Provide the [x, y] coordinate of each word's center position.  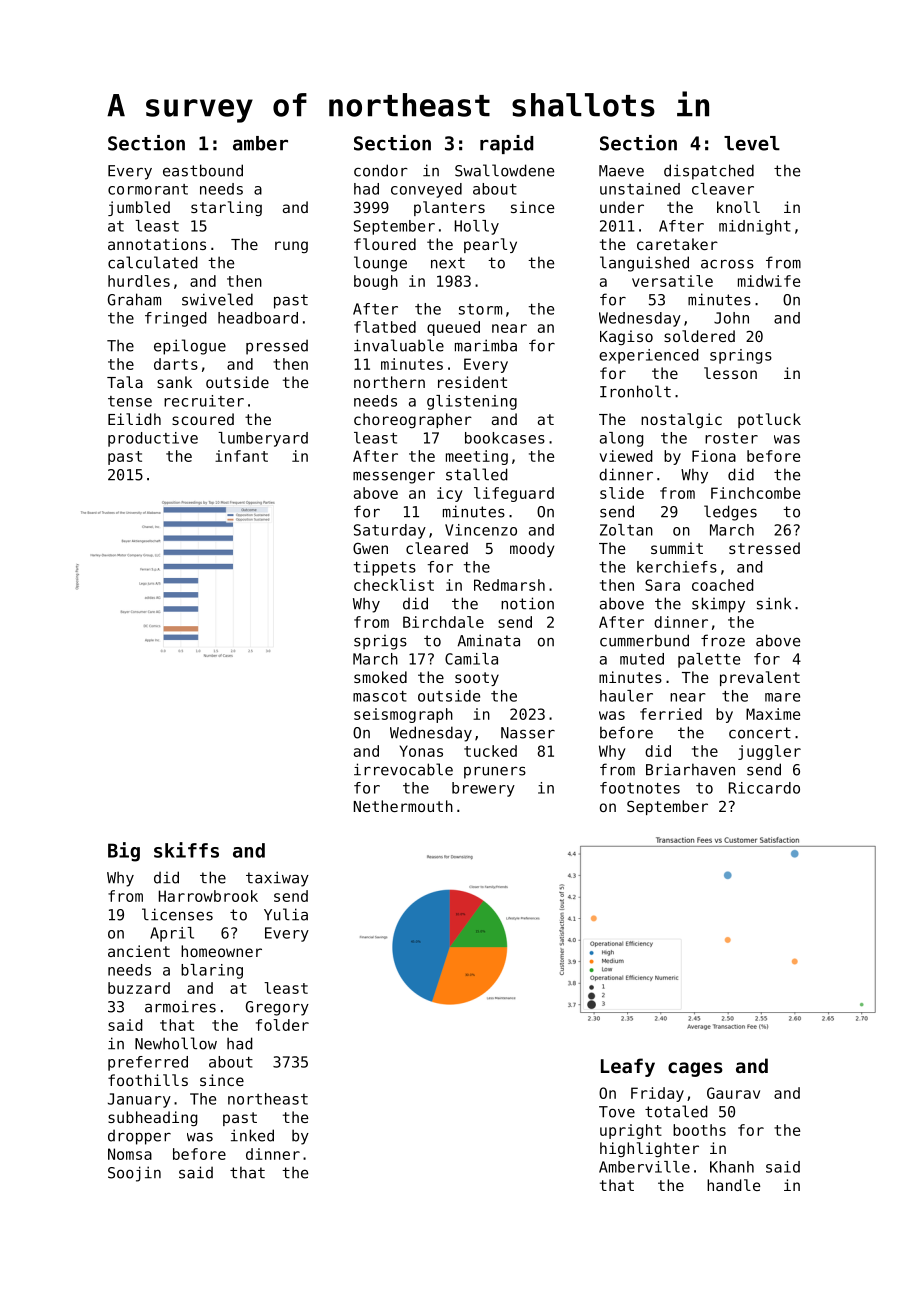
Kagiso [626, 337]
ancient [139, 951]
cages [695, 1069]
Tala [125, 382]
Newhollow [176, 1043]
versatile [672, 281]
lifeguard [514, 494]
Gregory [277, 1008]
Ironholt [635, 391]
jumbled [139, 208]
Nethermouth [403, 806]
